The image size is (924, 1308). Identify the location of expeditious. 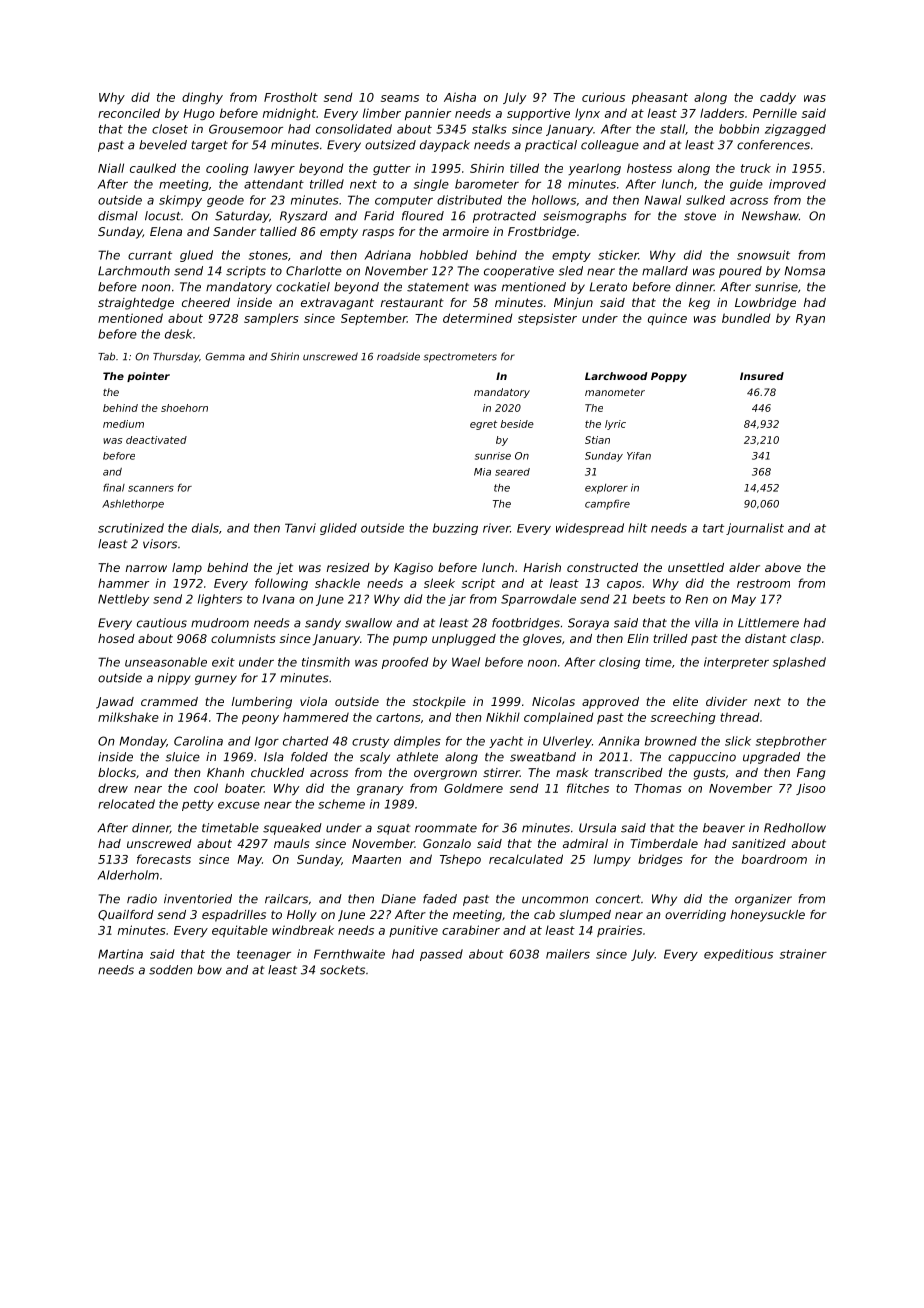
(738, 955).
